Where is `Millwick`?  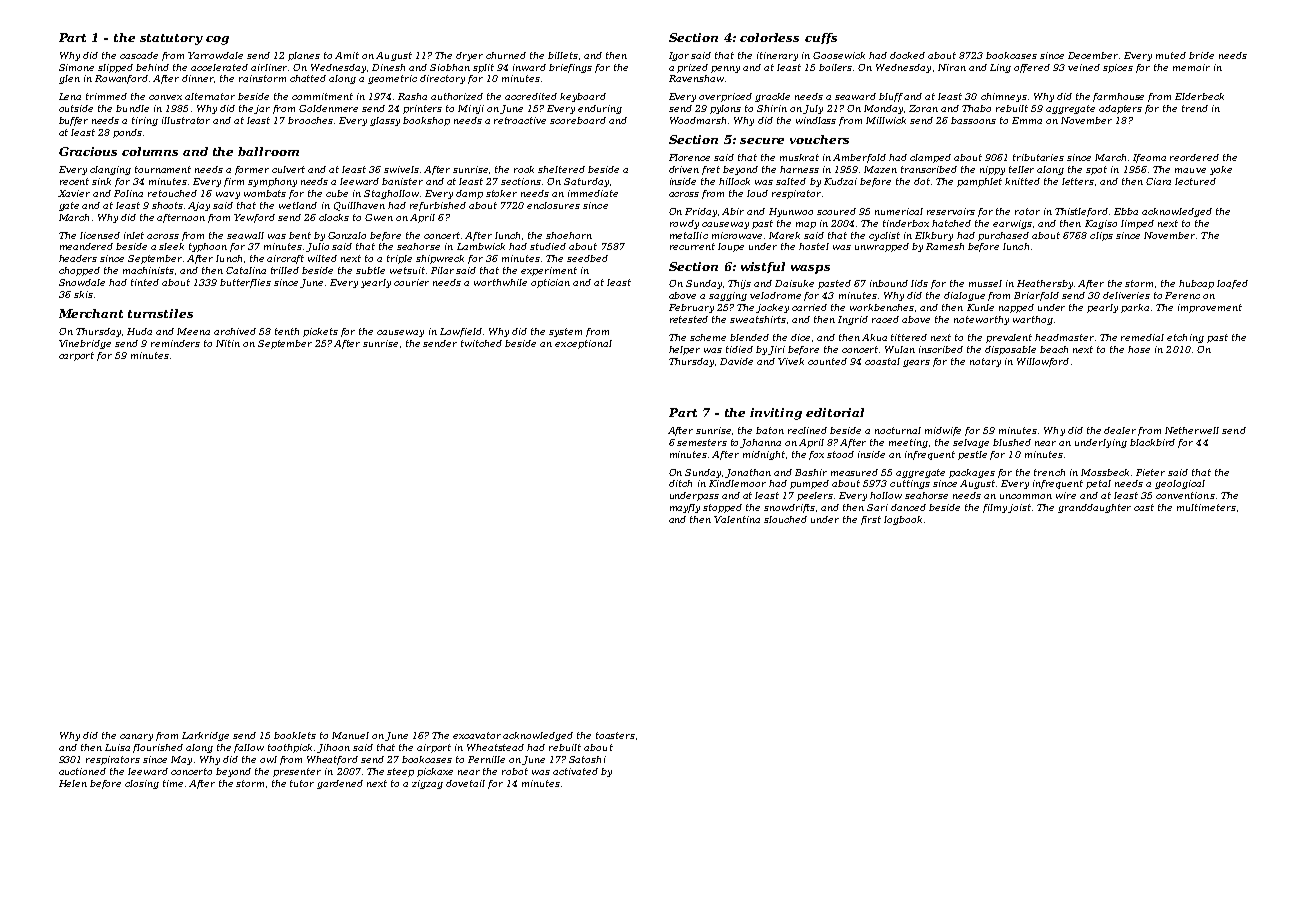 Millwick is located at coordinates (886, 120).
